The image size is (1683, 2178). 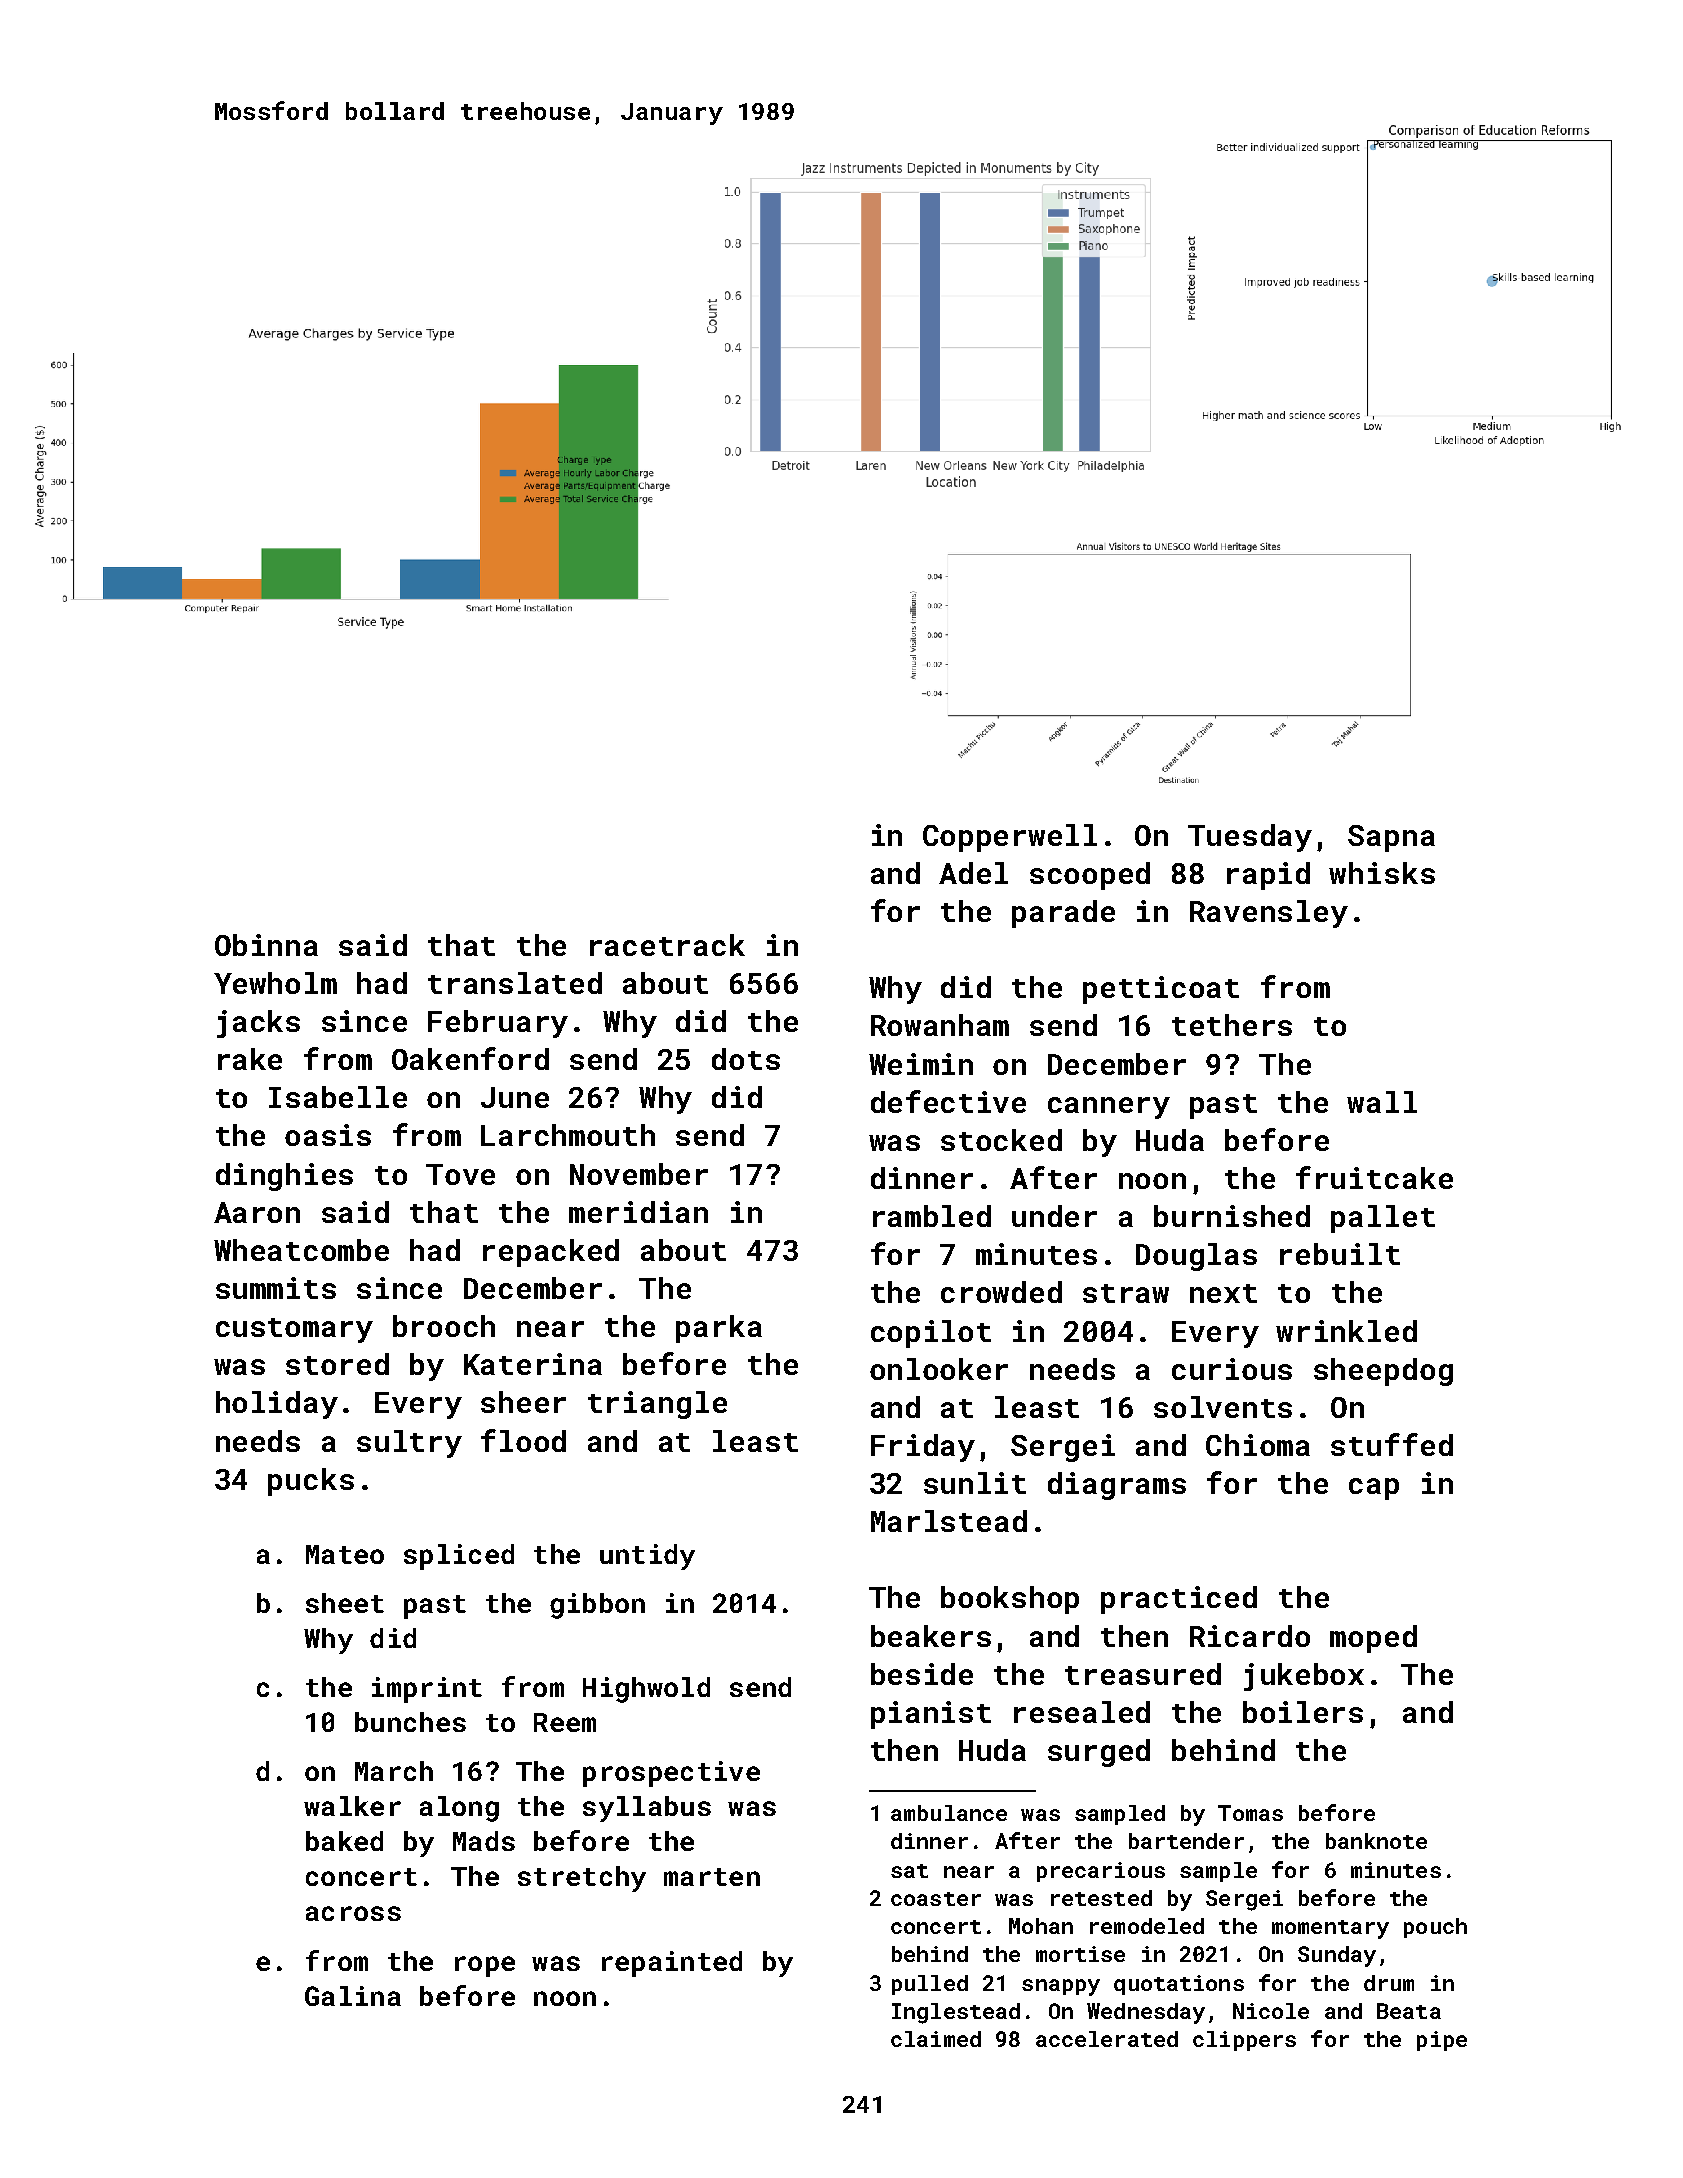 I want to click on Sapna, so click(x=1391, y=838).
